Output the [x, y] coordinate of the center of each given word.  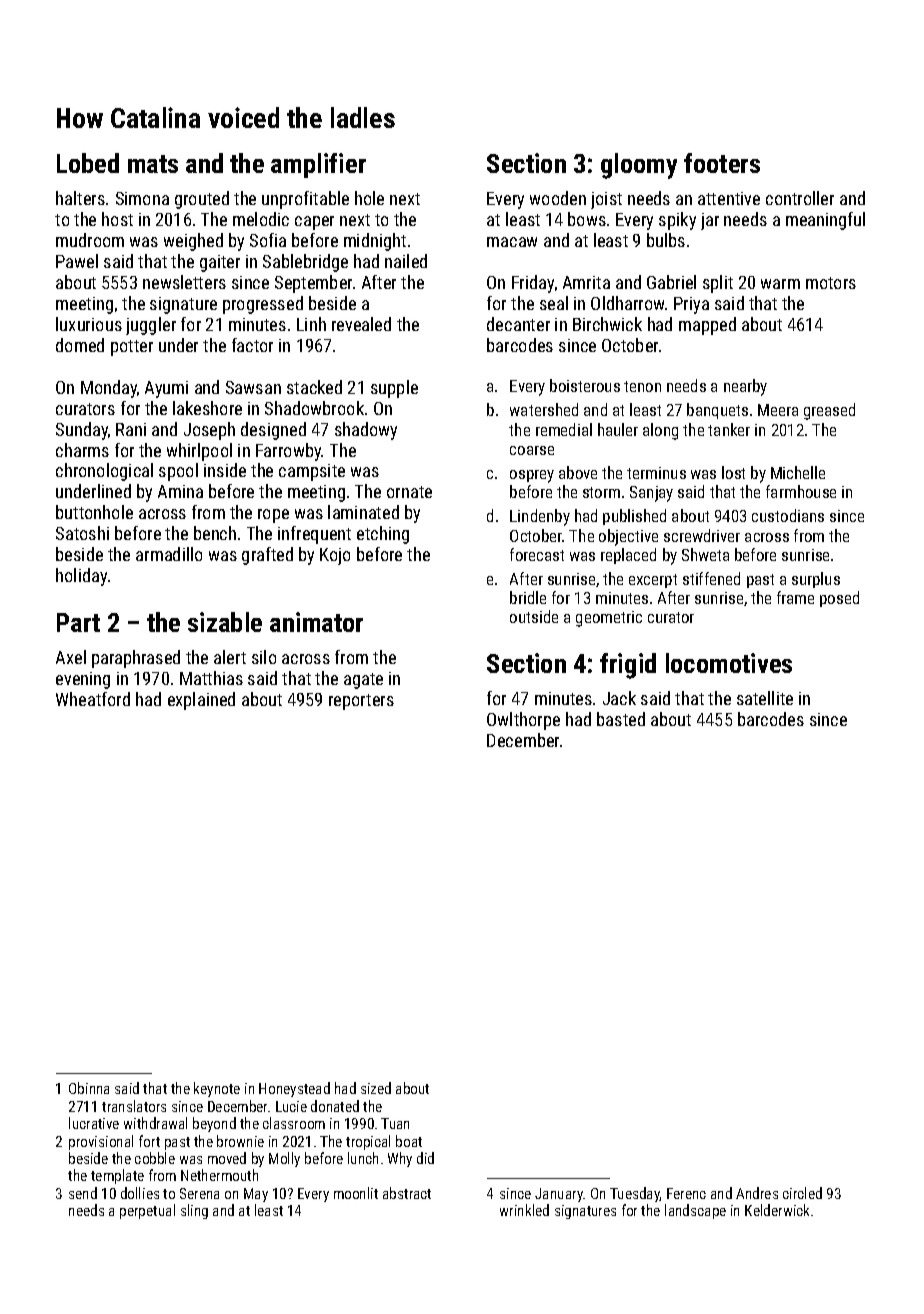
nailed [406, 261]
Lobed [88, 163]
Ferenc [686, 1193]
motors [831, 283]
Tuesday [635, 1194]
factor [252, 345]
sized [376, 1088]
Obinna [89, 1088]
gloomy [639, 166]
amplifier [318, 165]
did [425, 1158]
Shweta [705, 554]
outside [534, 616]
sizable [225, 622]
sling [194, 1211]
